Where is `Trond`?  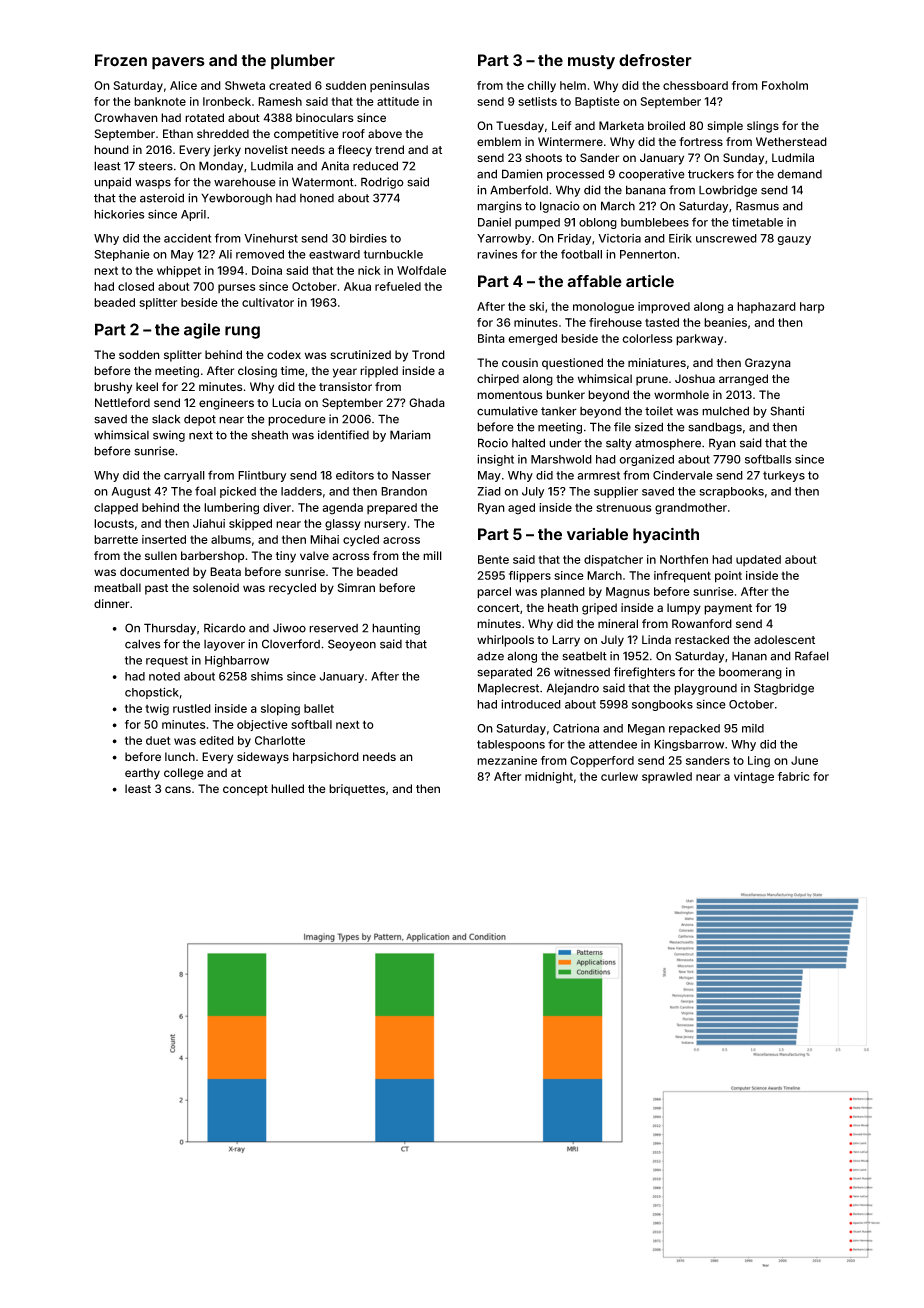
Trond is located at coordinates (428, 354).
